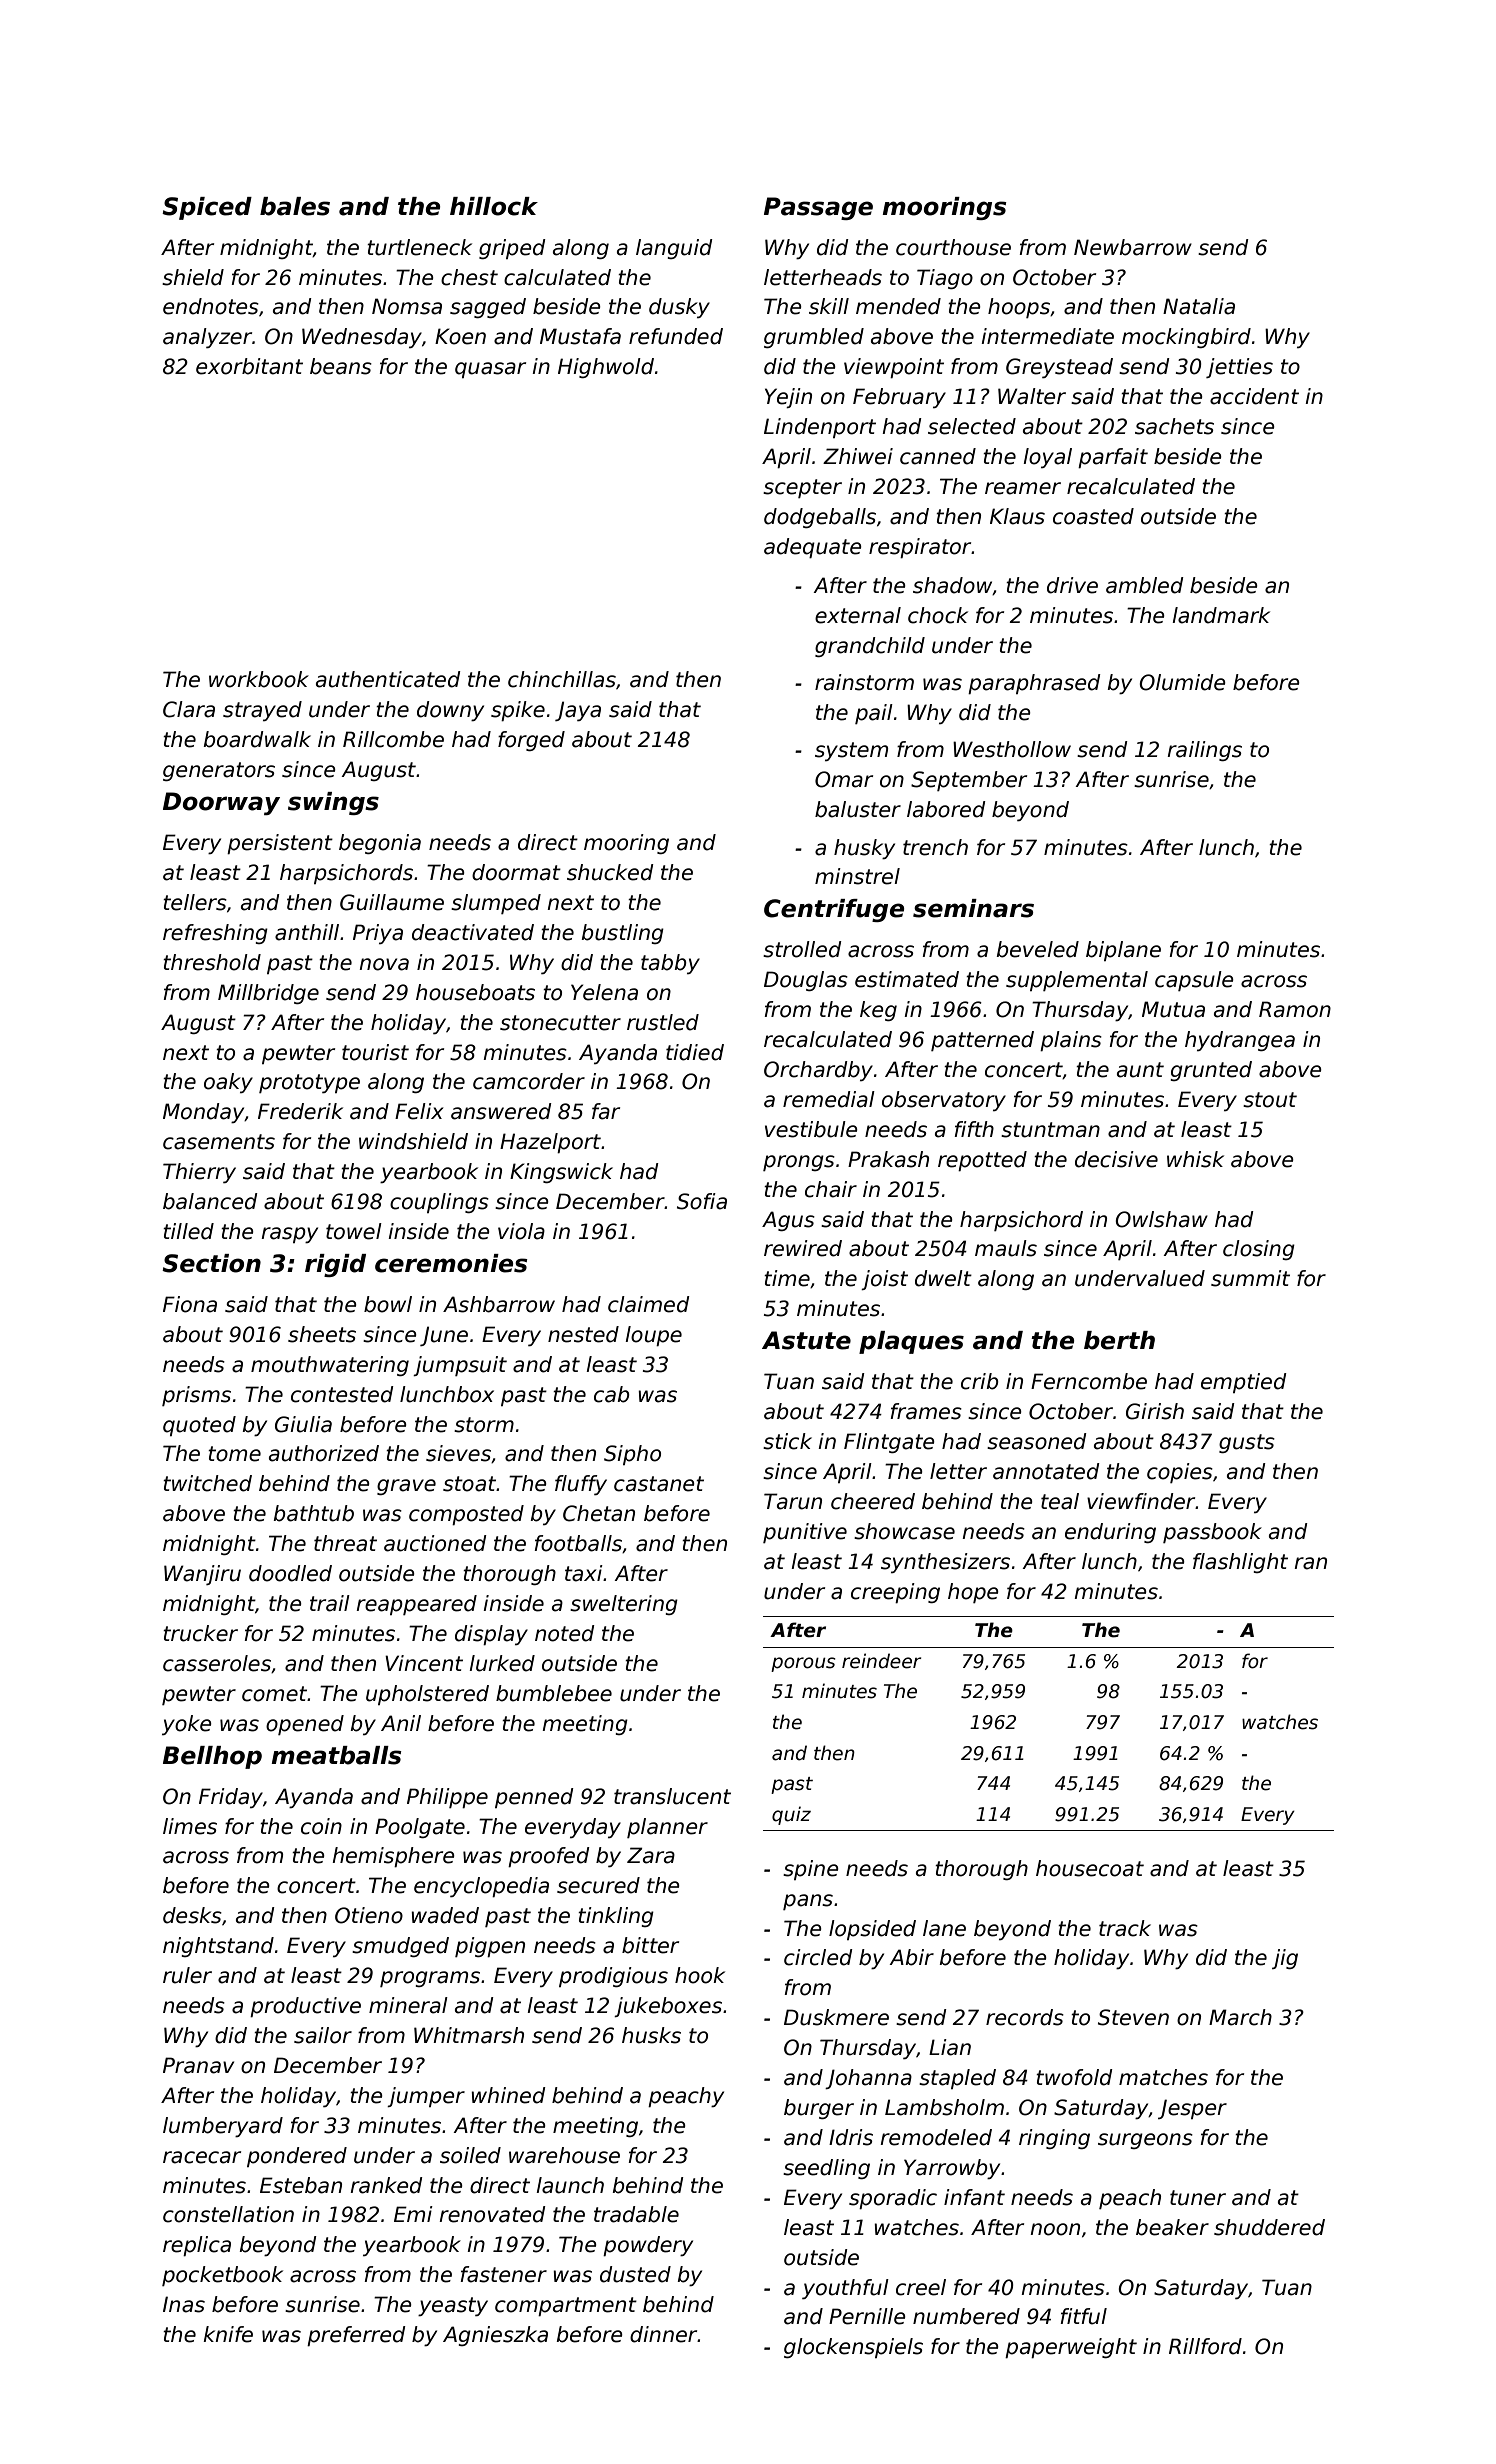 The image size is (1496, 2464). Describe the element at coordinates (873, 1501) in the image. I see `cheered` at that location.
